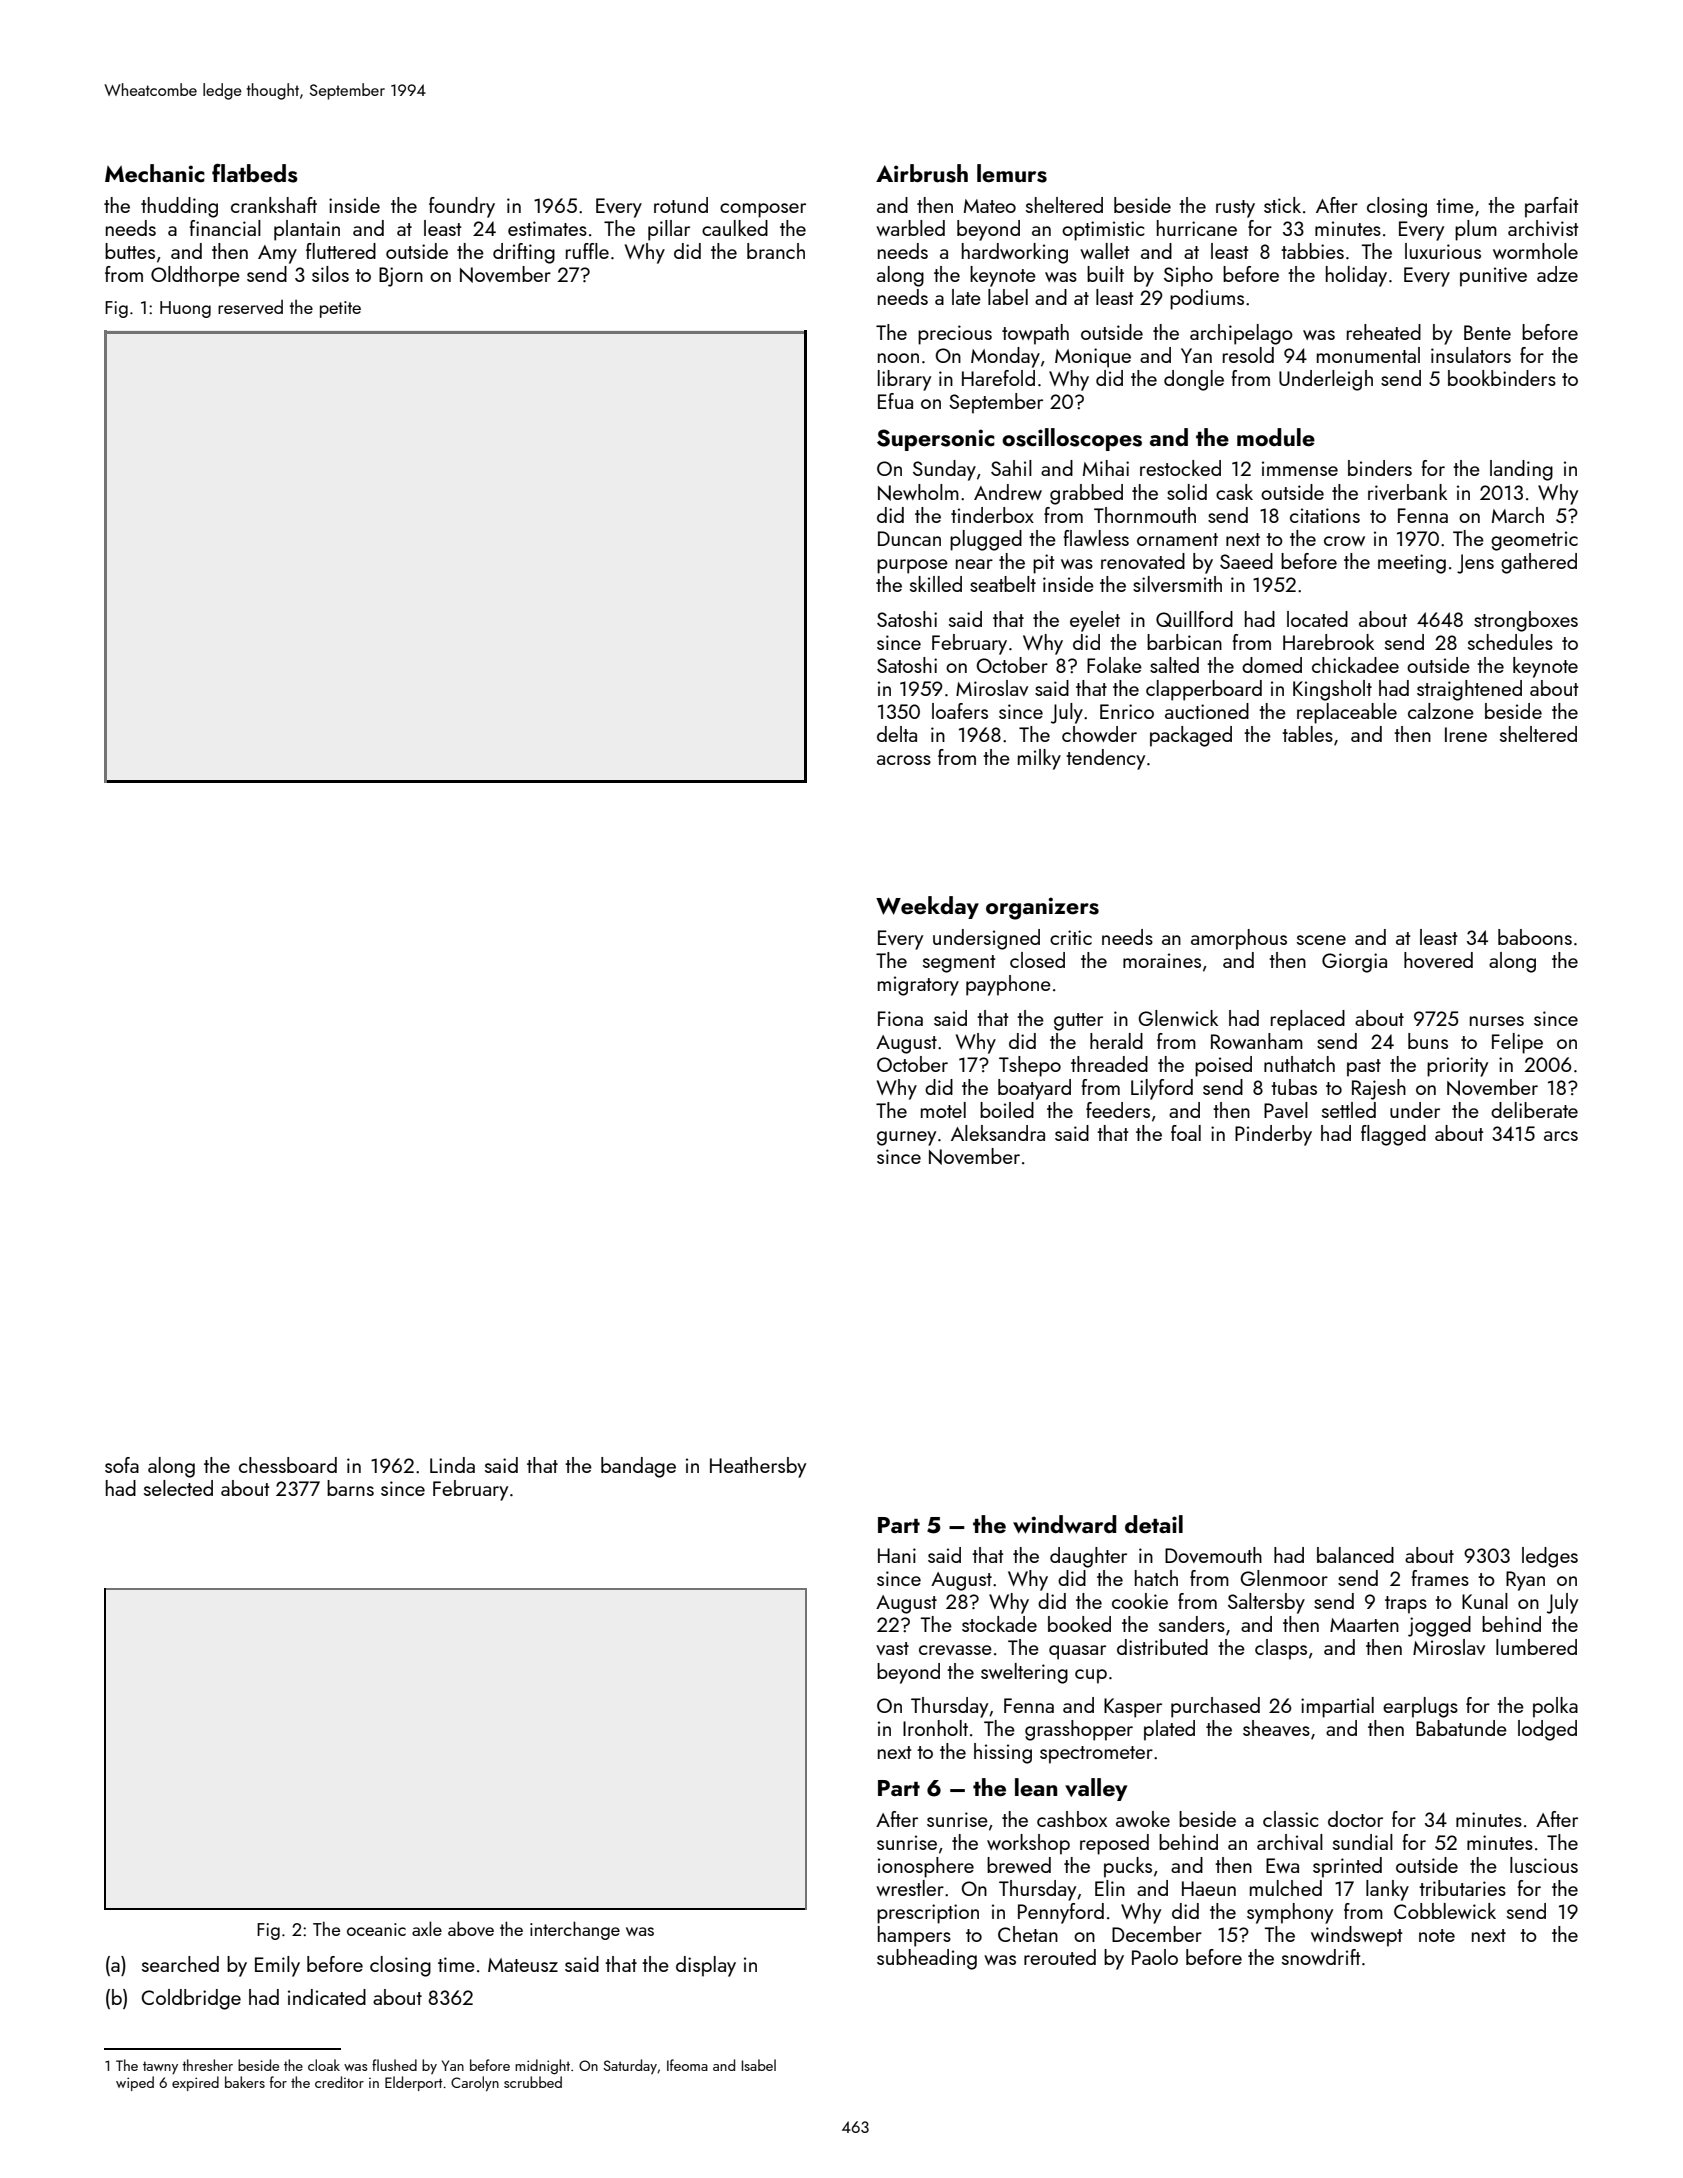 This screenshot has width=1683, height=2178. Describe the element at coordinates (1282, 205) in the screenshot. I see `stick` at that location.
